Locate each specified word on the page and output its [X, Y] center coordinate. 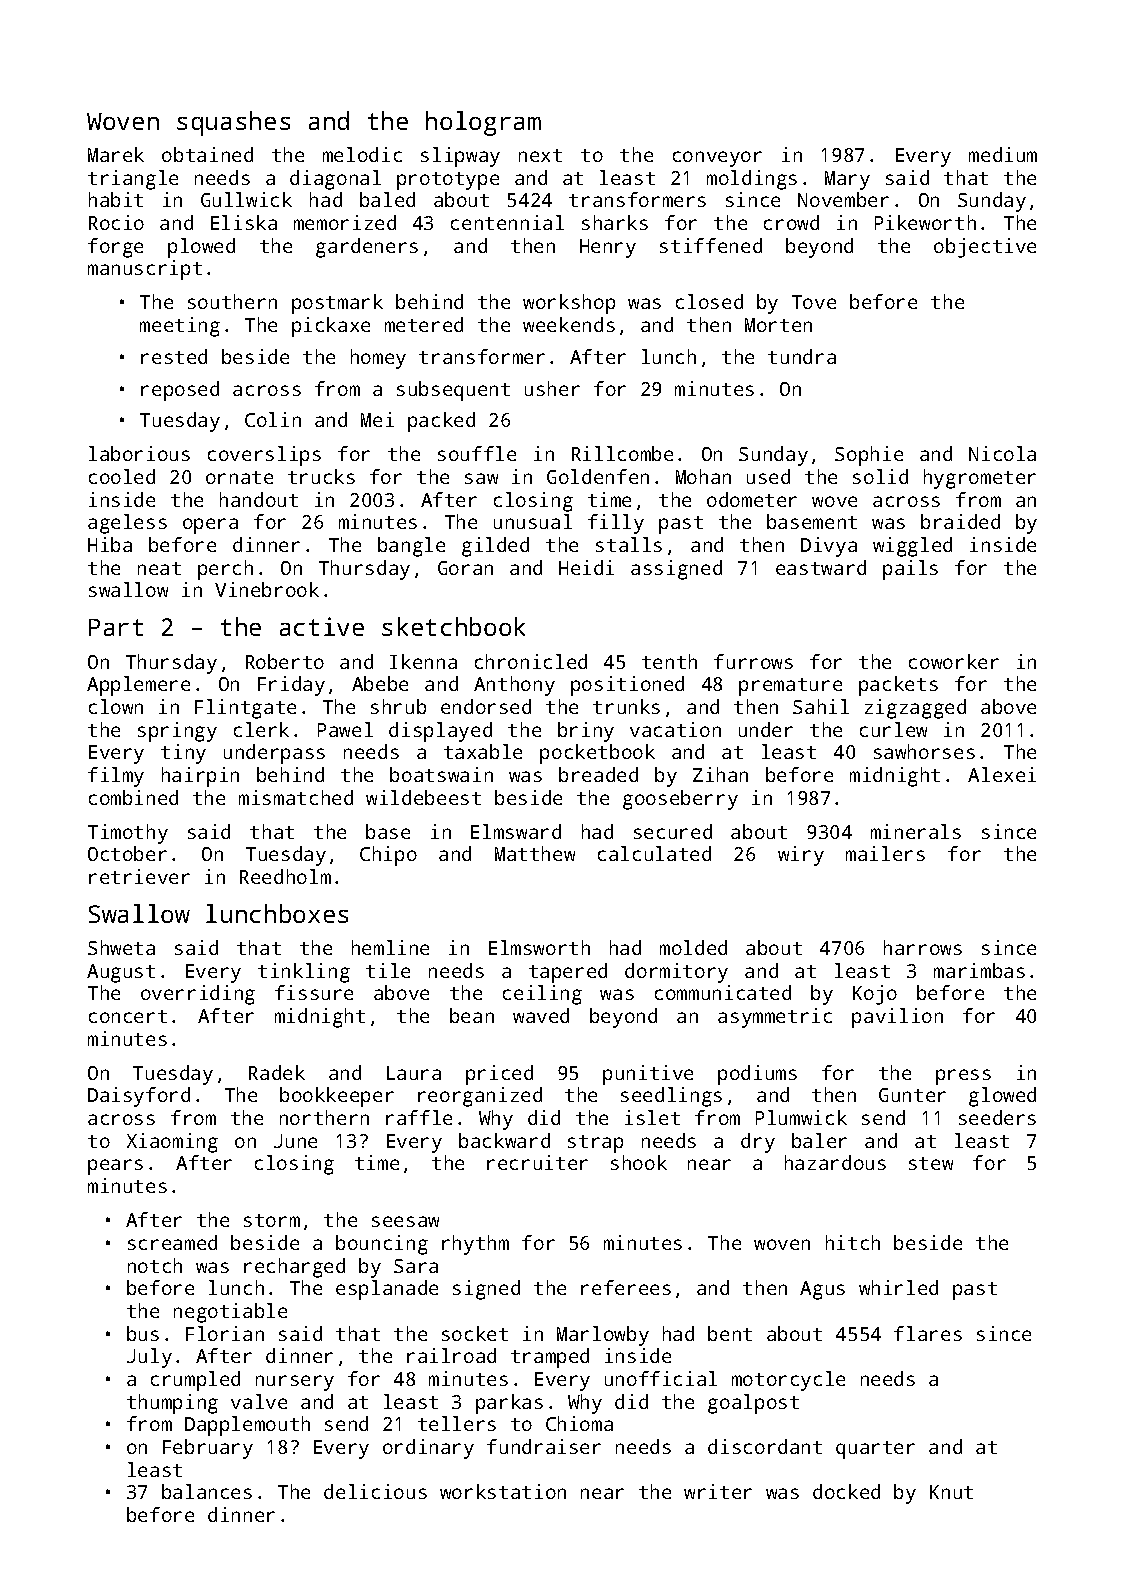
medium [1003, 154]
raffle [419, 1117]
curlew [893, 729]
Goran [465, 568]
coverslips [264, 456]
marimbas [979, 970]
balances [207, 1491]
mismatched [296, 797]
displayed [440, 732]
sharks [615, 222]
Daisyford [139, 1097]
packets [898, 686]
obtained [207, 154]
